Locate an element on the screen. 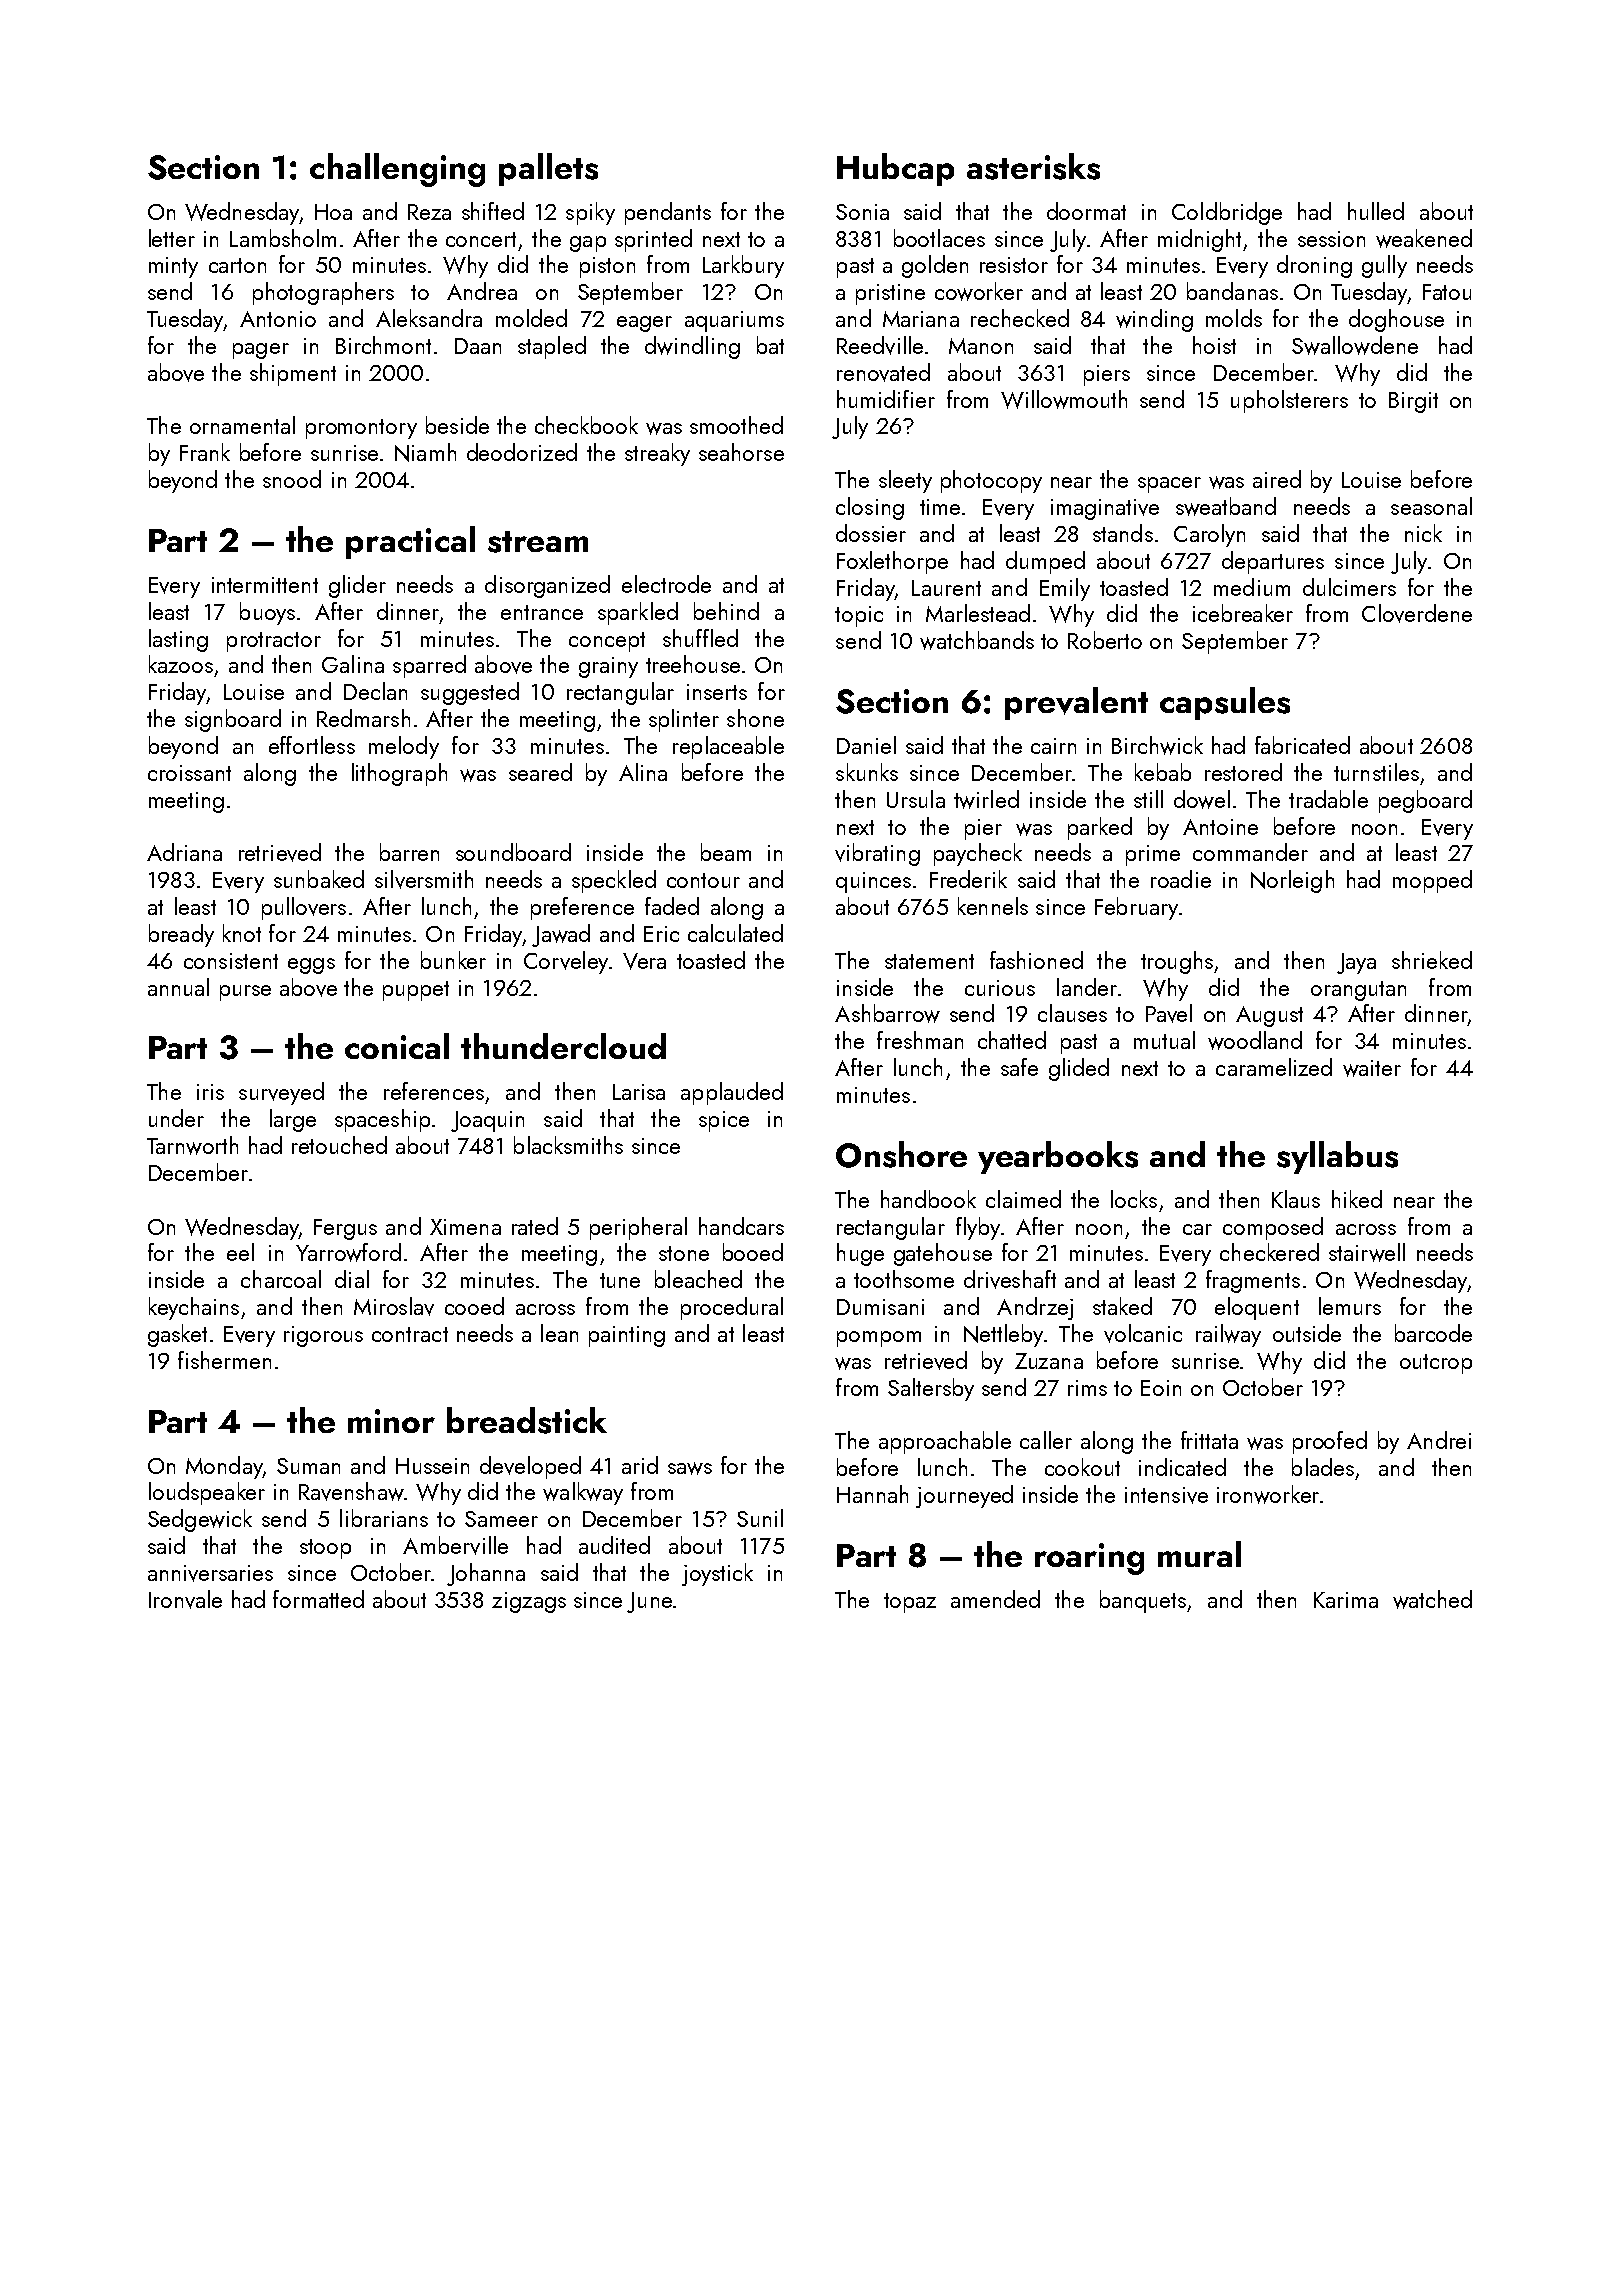 Image resolution: width=1620 pixels, height=2292 pixels. kebab is located at coordinates (1163, 772).
